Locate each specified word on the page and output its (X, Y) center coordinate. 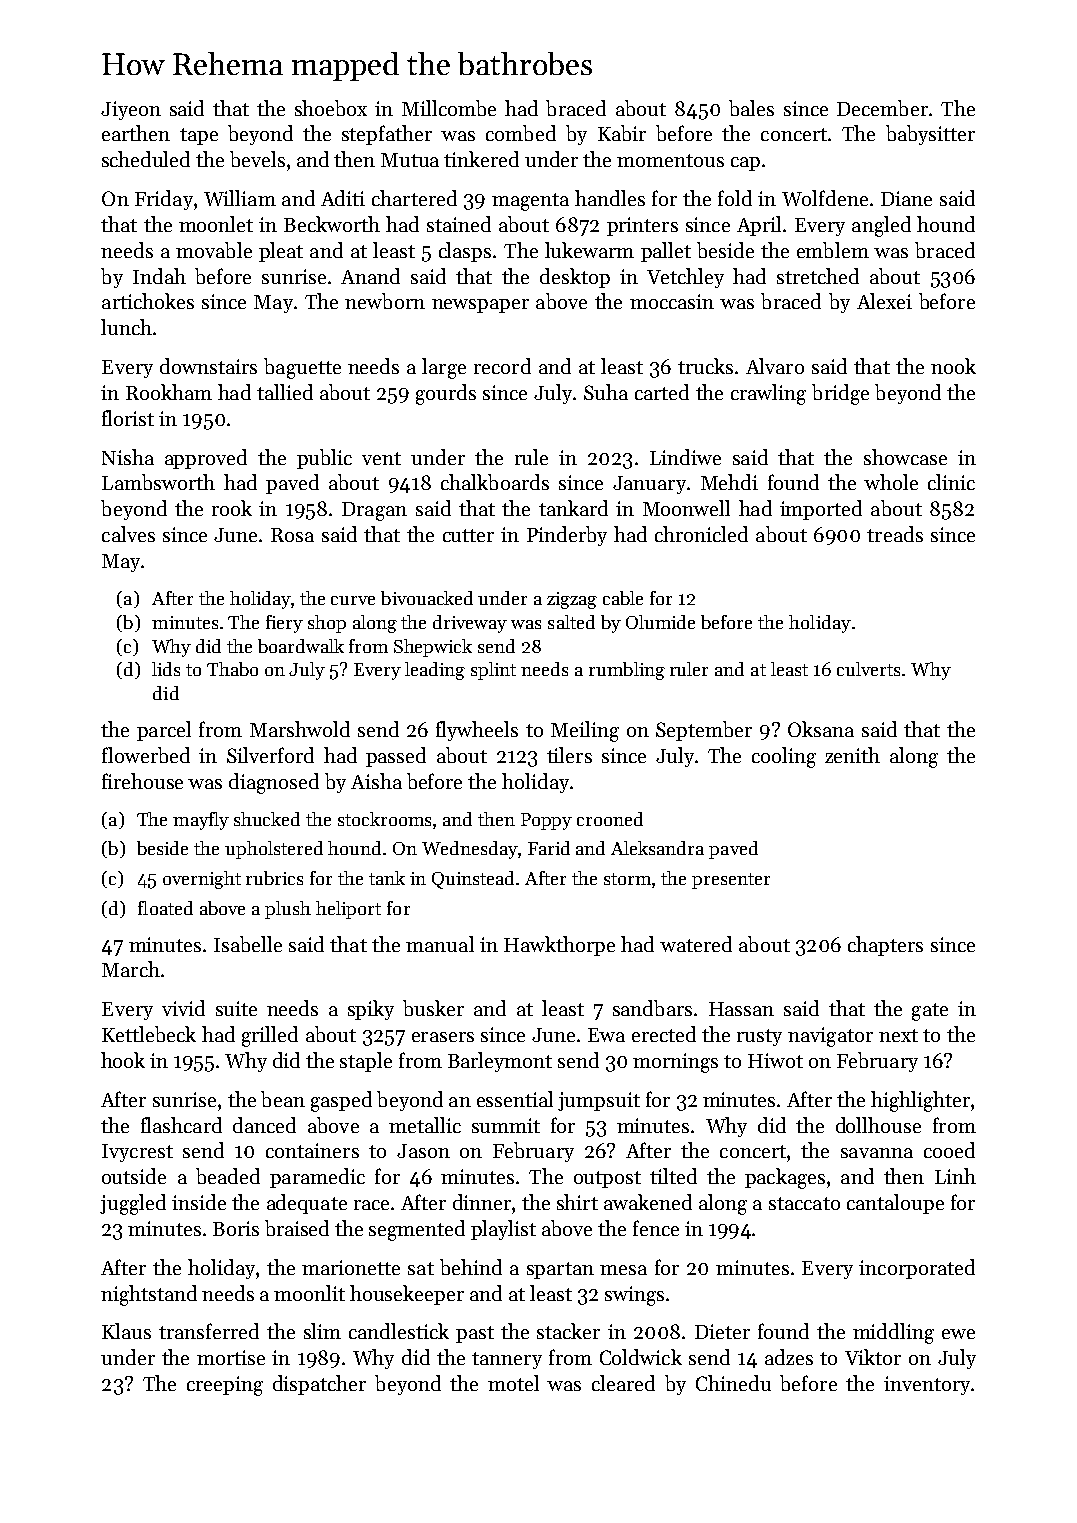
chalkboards (495, 482)
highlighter (920, 1101)
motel (513, 1383)
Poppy (546, 821)
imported (821, 510)
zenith (852, 755)
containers (312, 1150)
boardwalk (301, 646)
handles (610, 198)
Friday (164, 200)
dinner (482, 1202)
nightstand (149, 1295)
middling (893, 1333)
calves (128, 534)
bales (751, 108)
